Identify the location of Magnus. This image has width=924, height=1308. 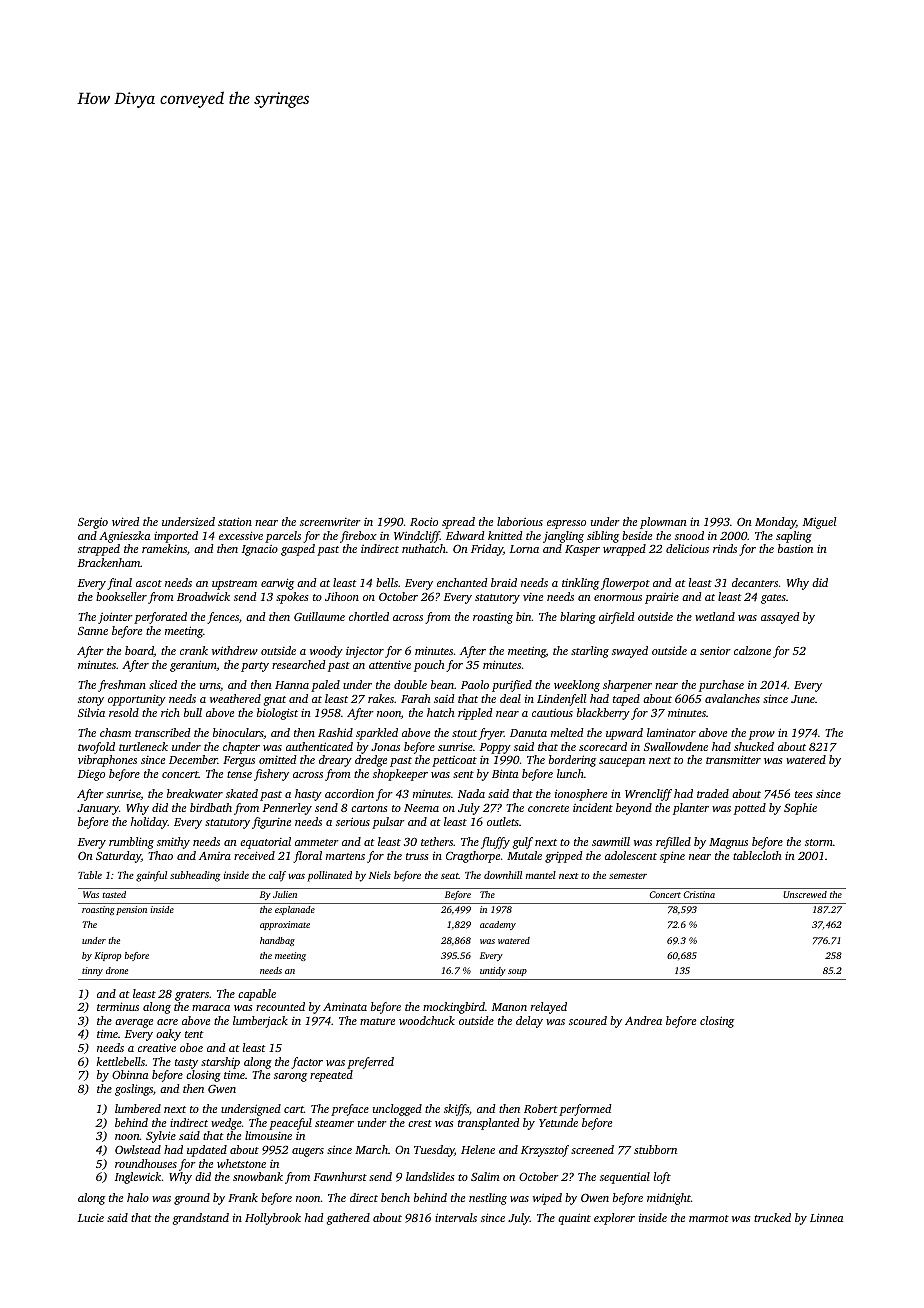
(728, 843).
